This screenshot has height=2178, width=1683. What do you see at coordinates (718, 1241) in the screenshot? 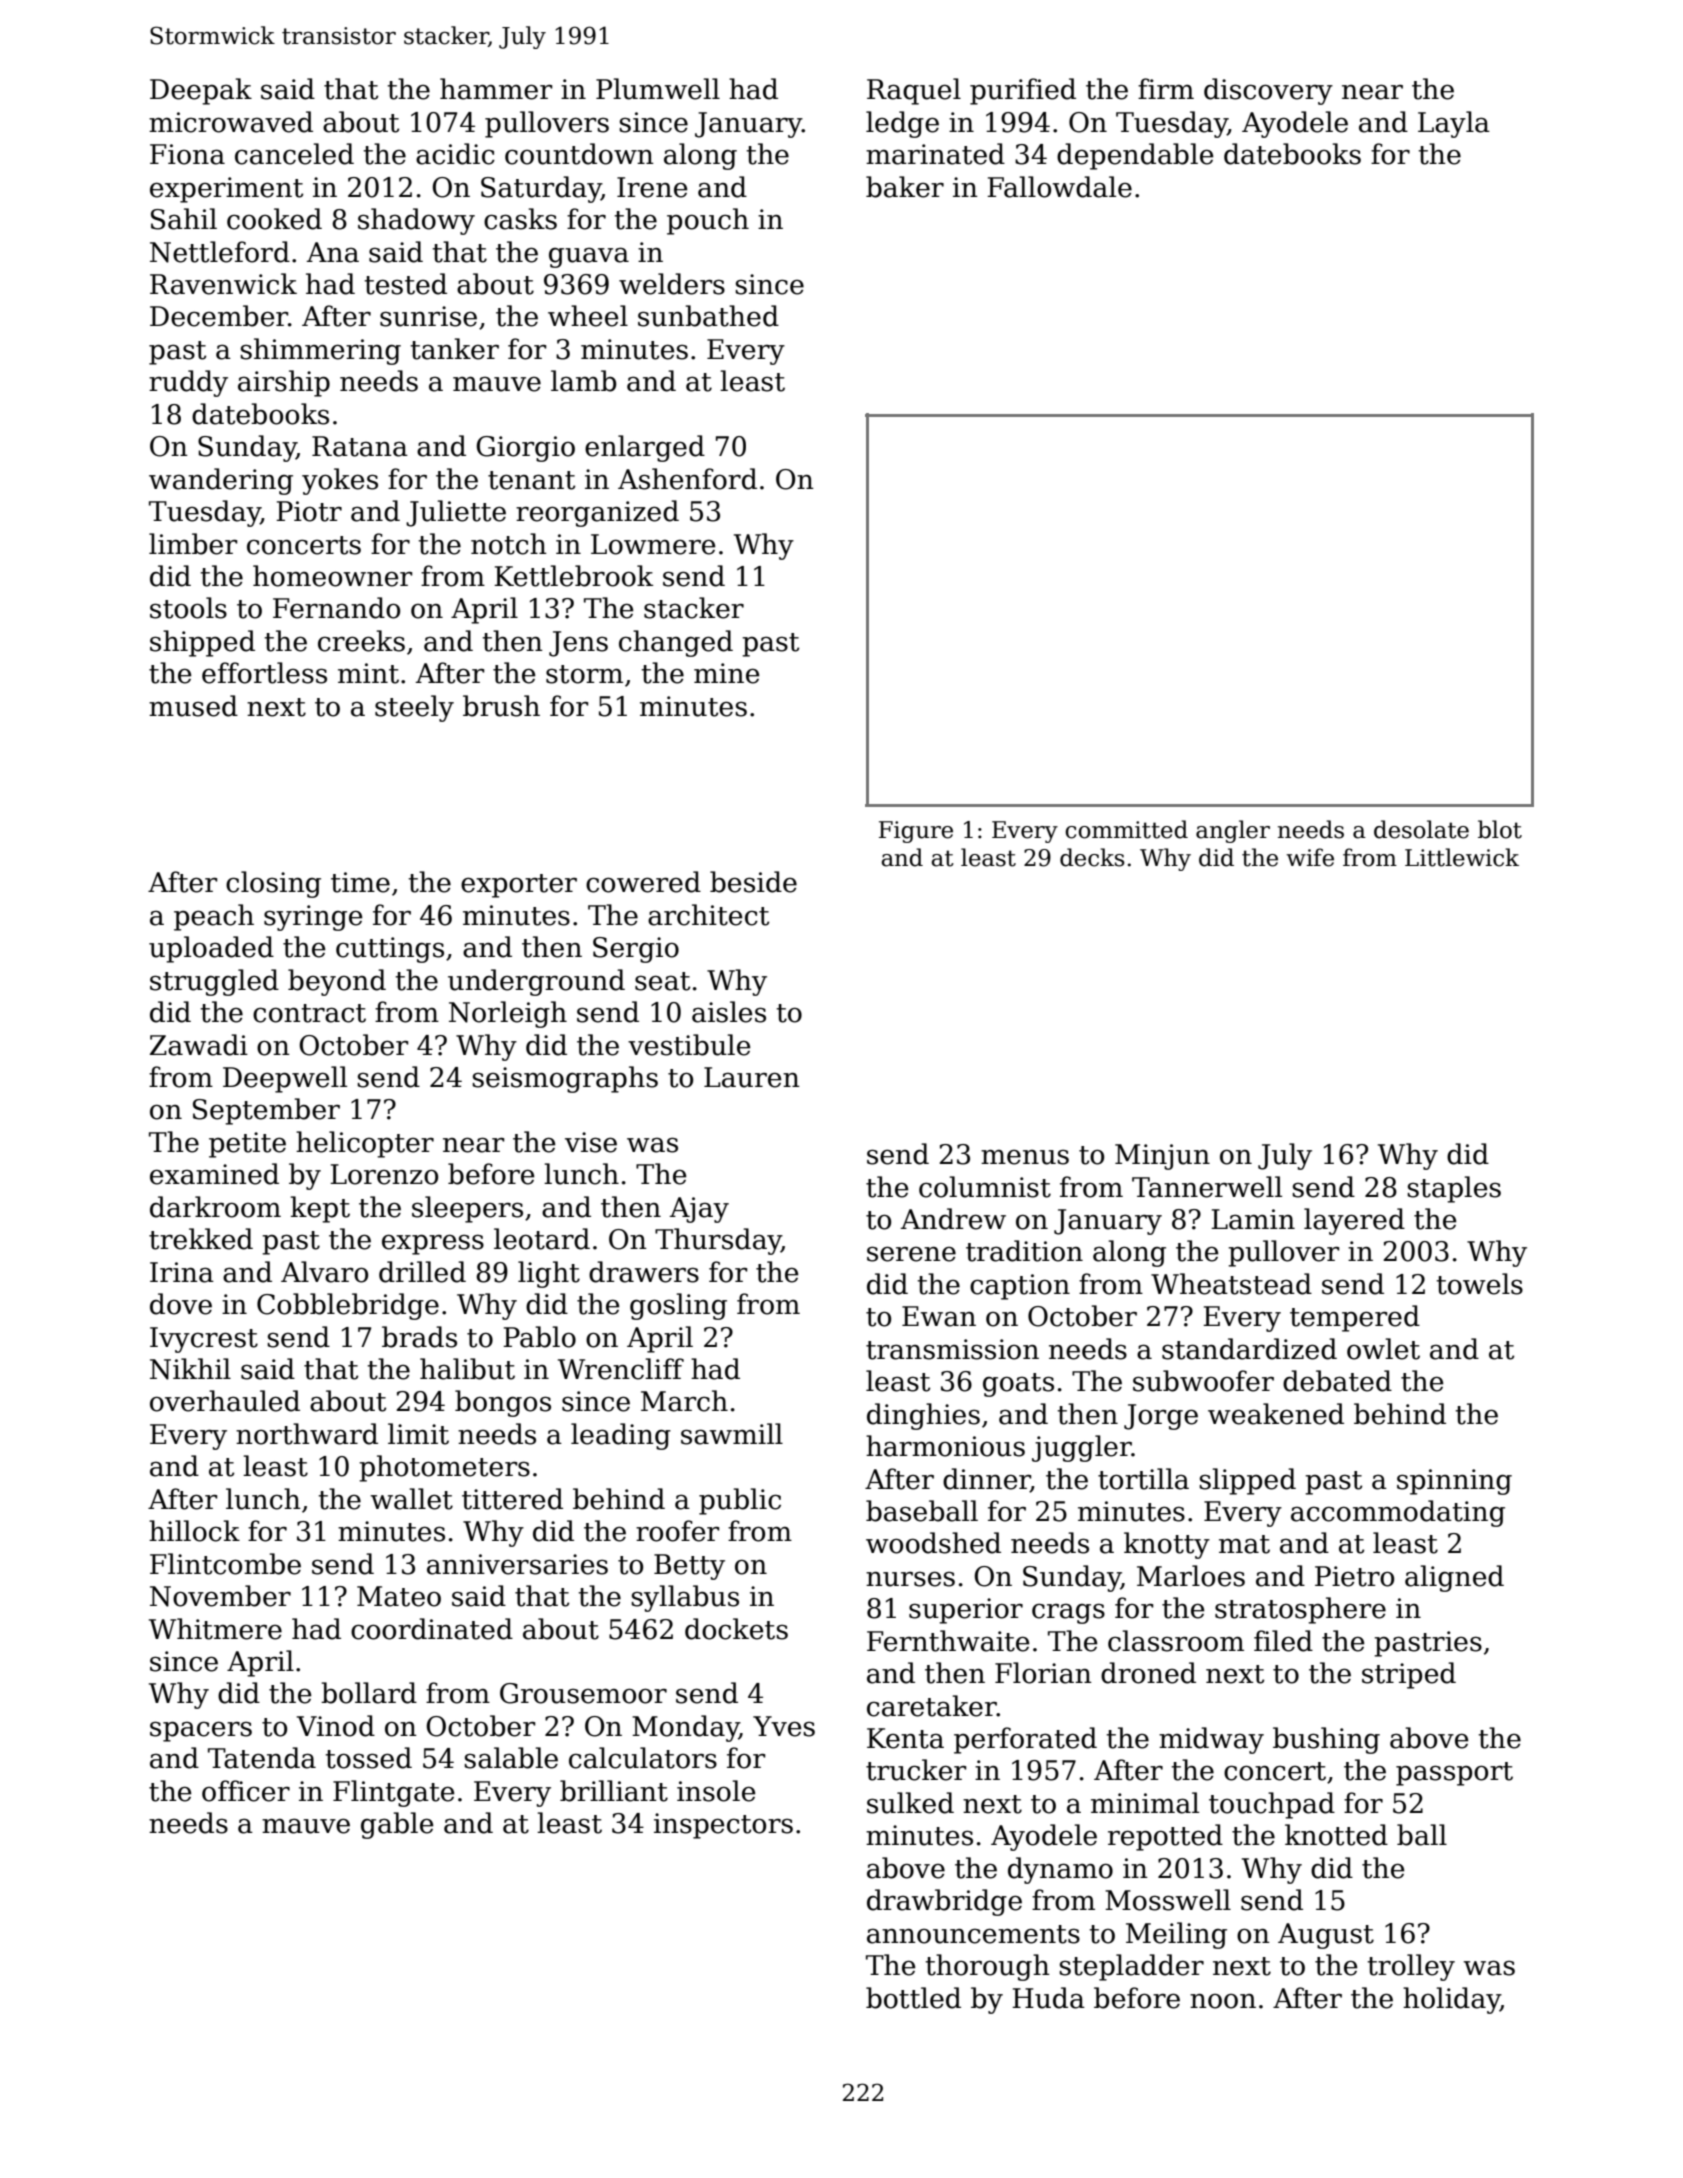
I see `Thursday` at bounding box center [718, 1241].
